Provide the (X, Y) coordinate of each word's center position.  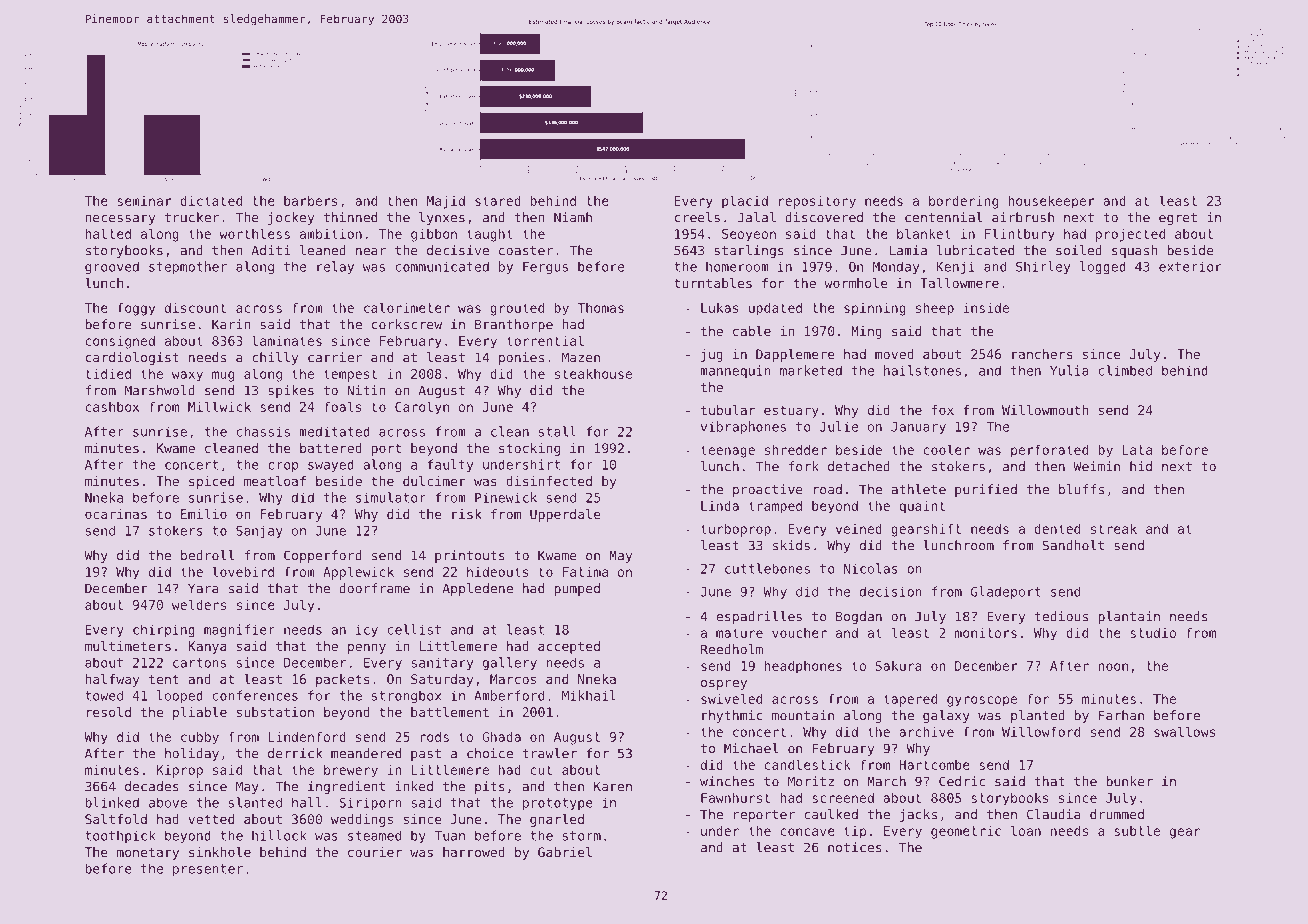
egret (1178, 219)
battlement (450, 712)
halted (108, 233)
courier (375, 852)
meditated (334, 431)
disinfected (549, 481)
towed (104, 695)
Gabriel (565, 852)
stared (498, 201)
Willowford (1041, 731)
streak (1114, 528)
